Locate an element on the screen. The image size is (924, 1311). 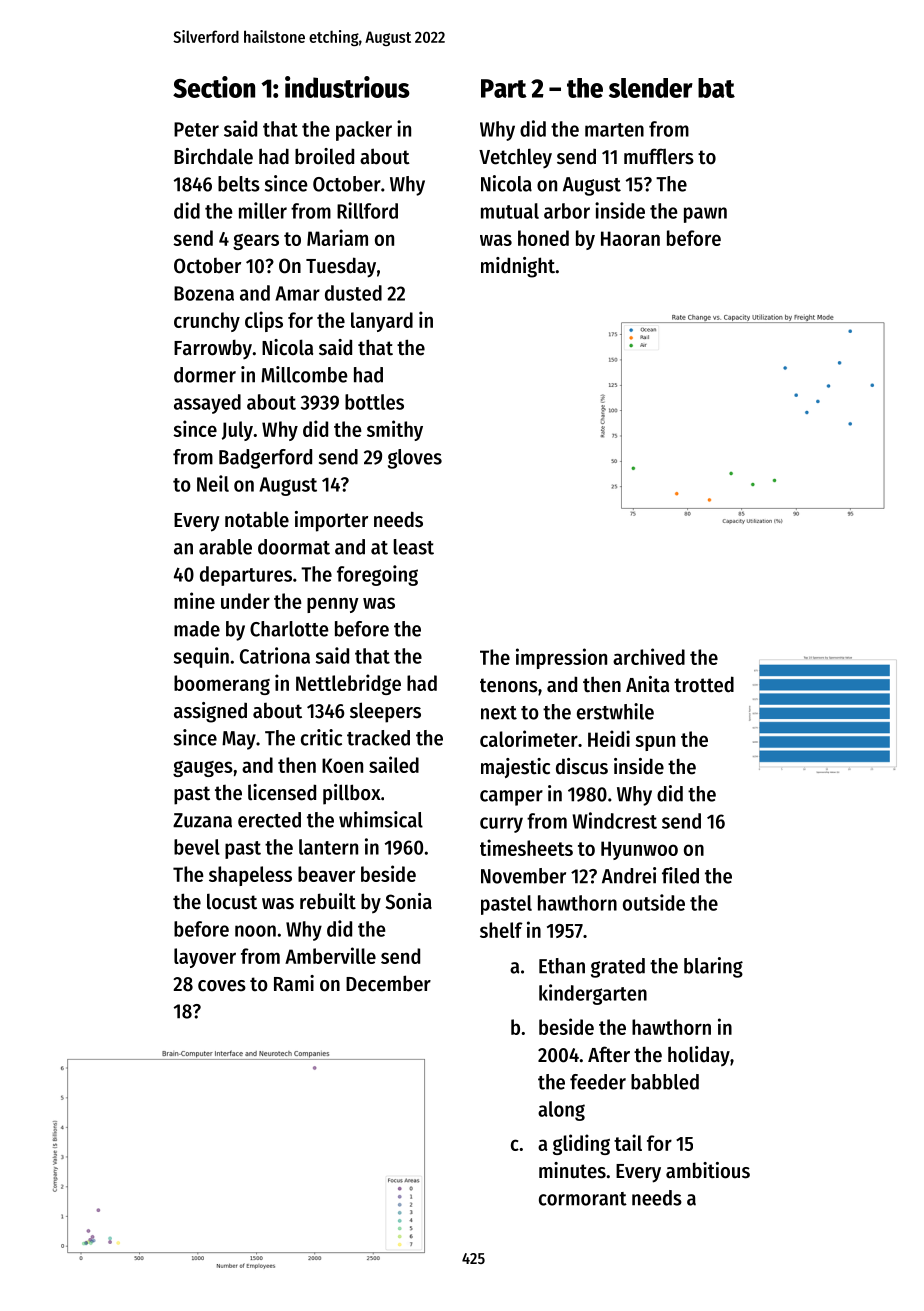
coves is located at coordinates (222, 986).
